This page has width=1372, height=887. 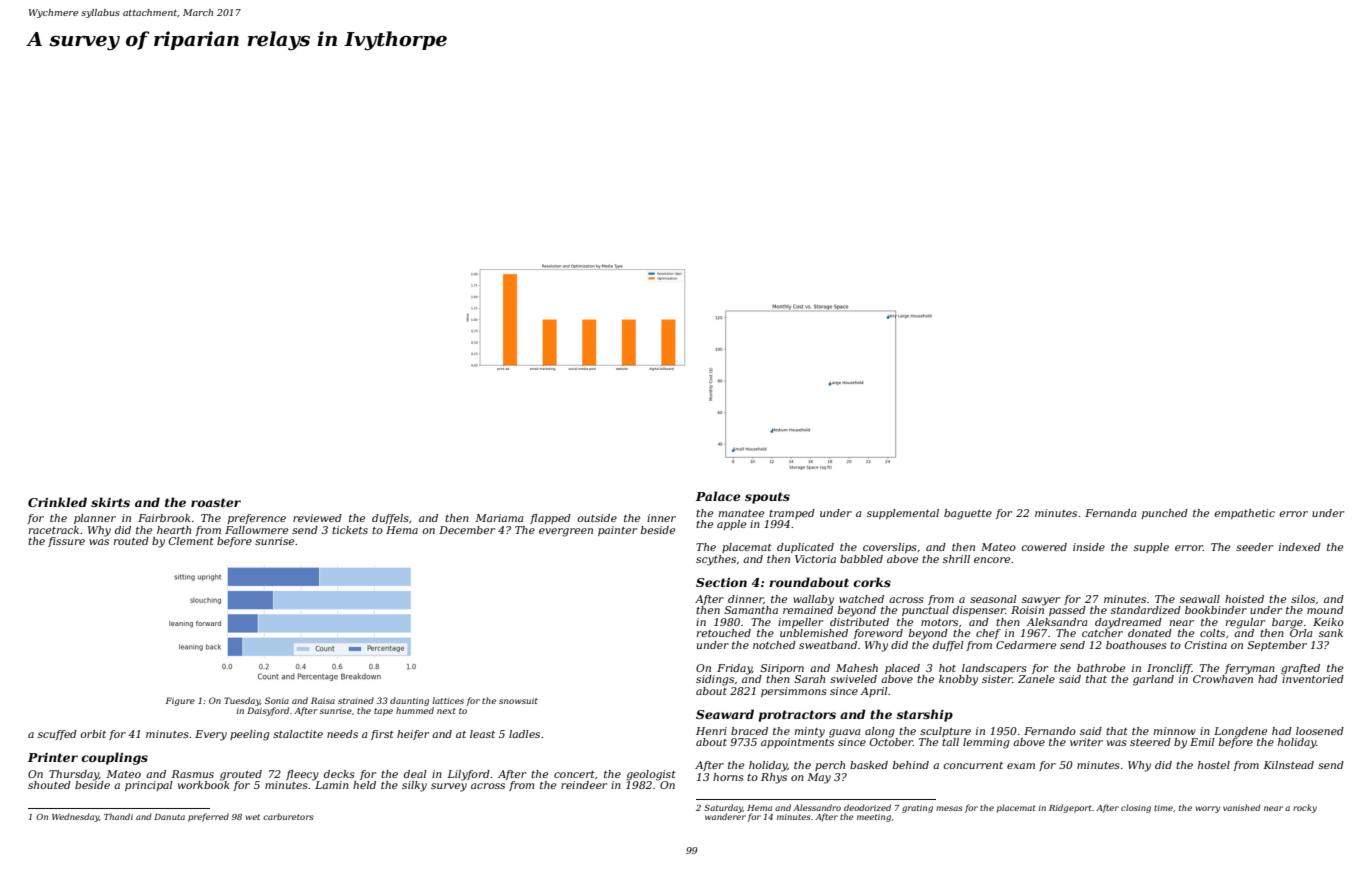 I want to click on sidings, so click(x=715, y=680).
